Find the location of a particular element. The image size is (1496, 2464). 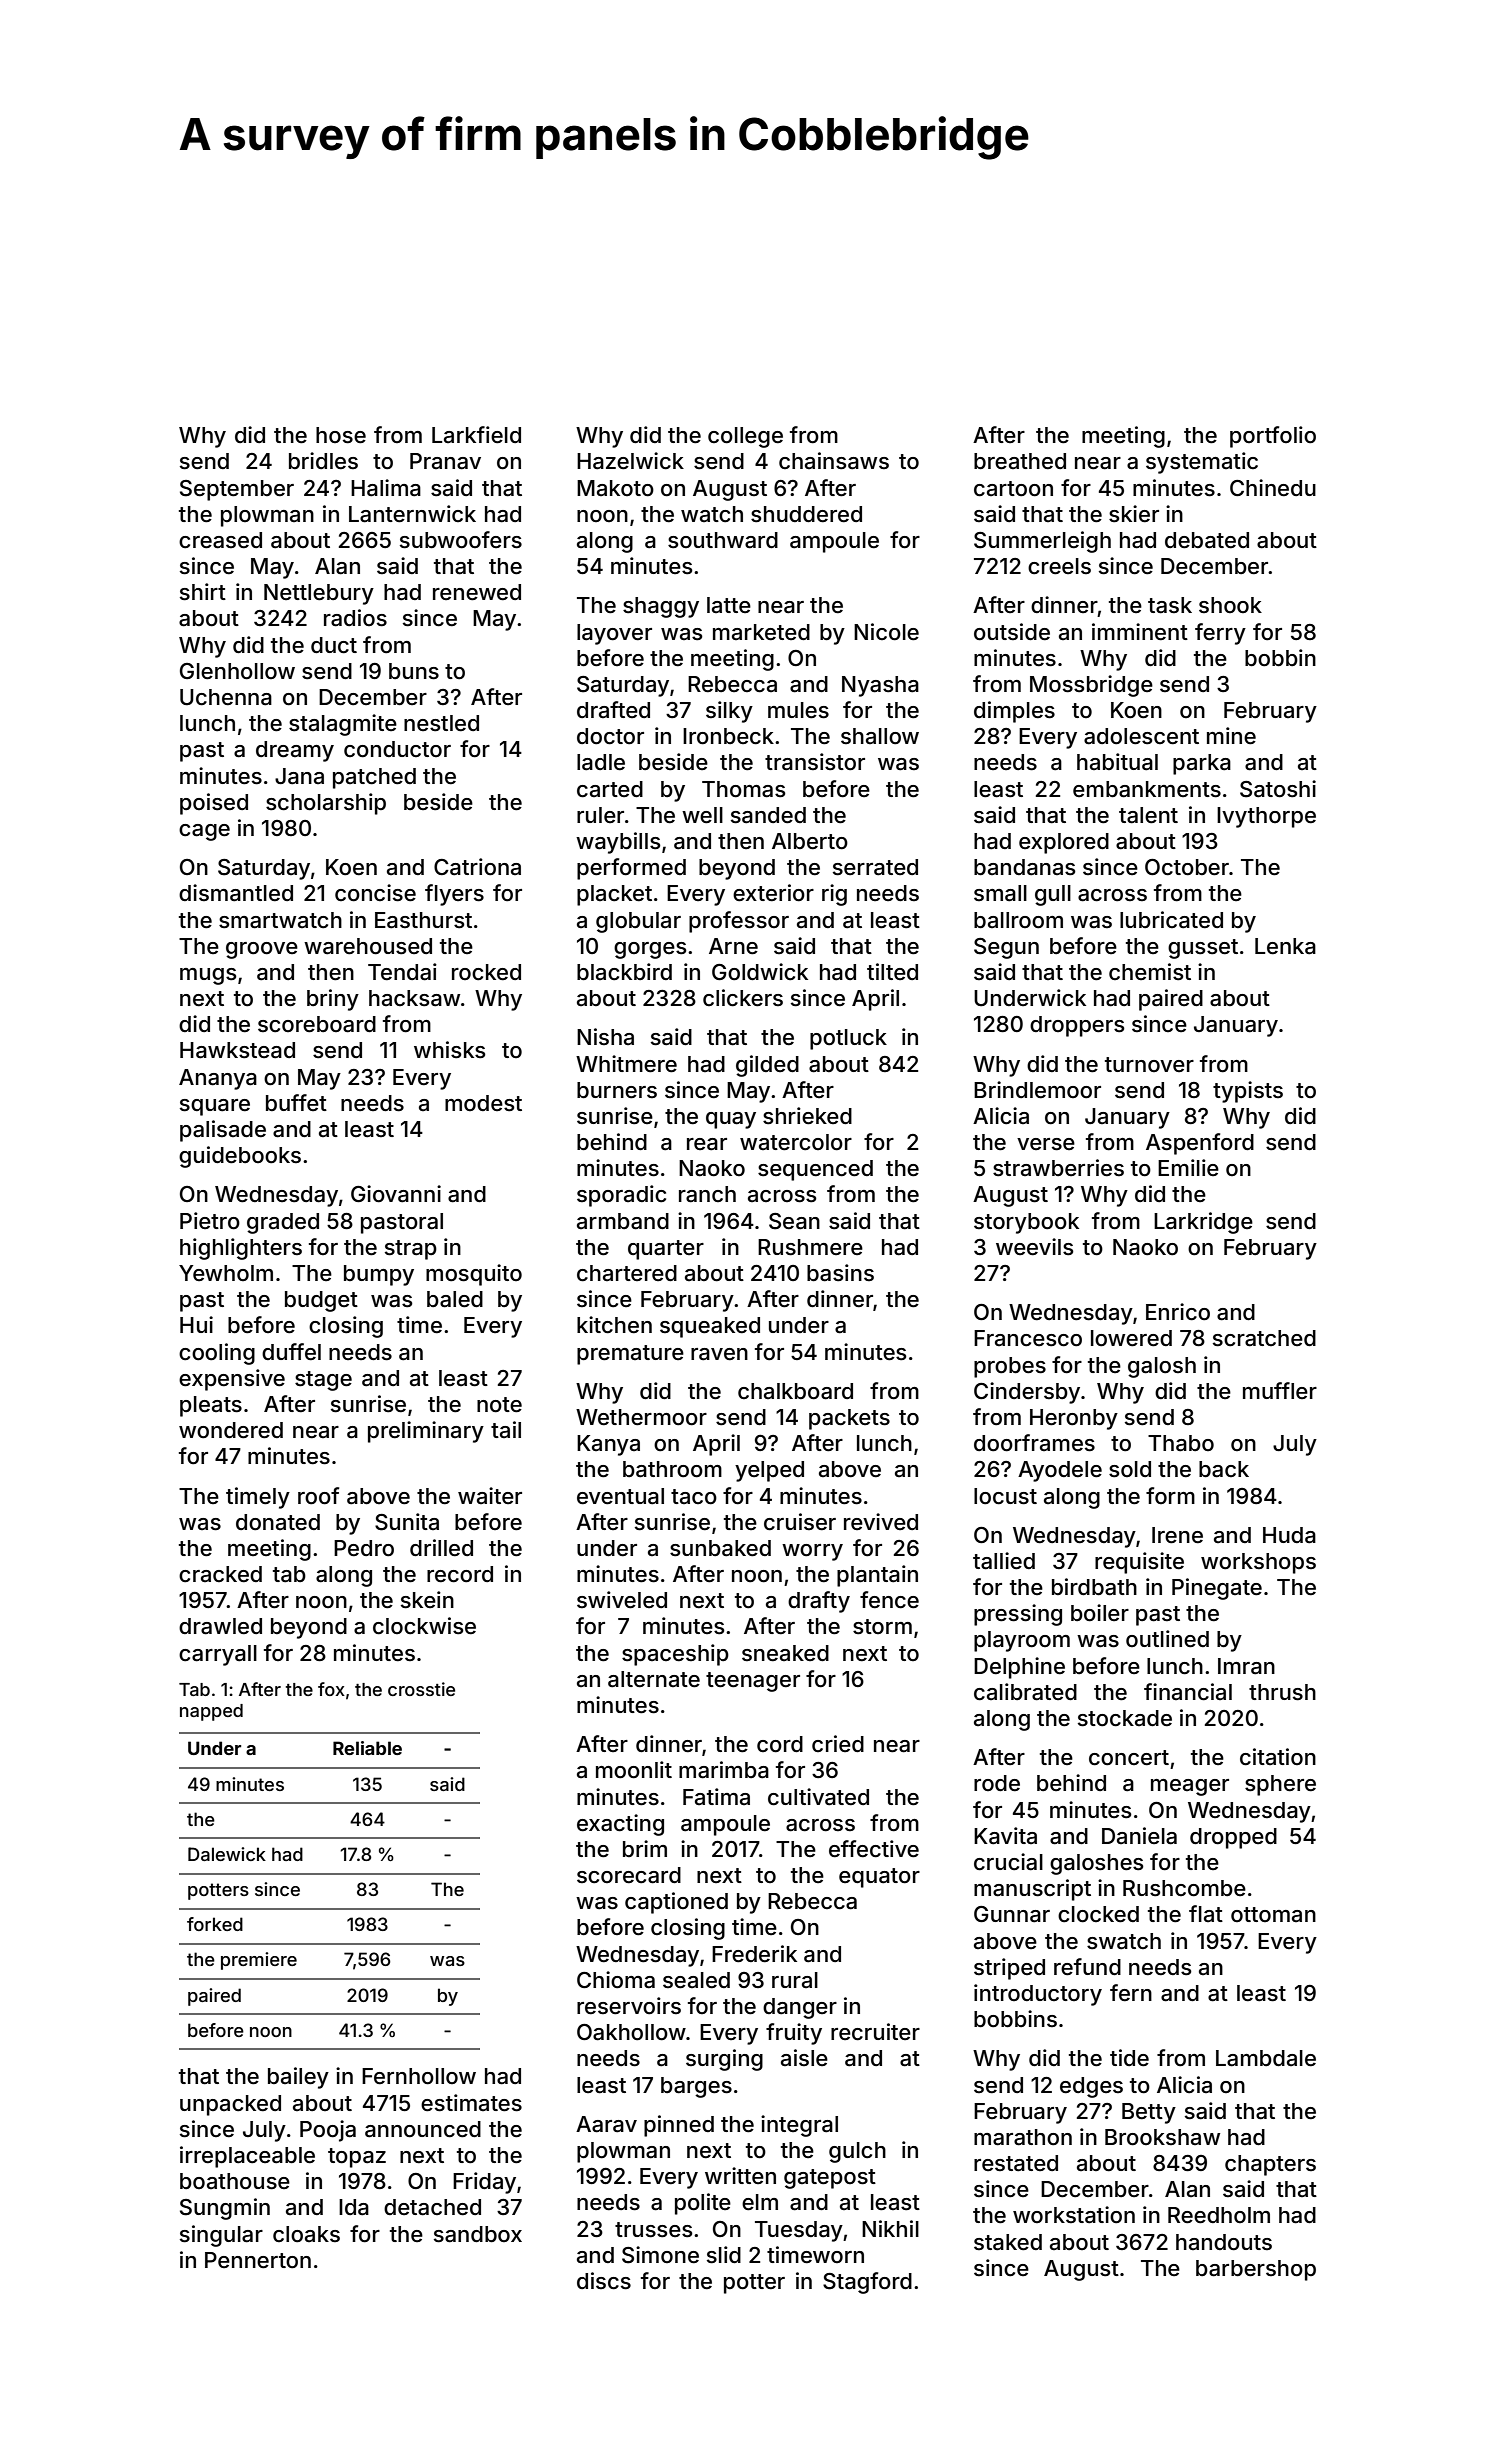

discs is located at coordinates (604, 2281).
